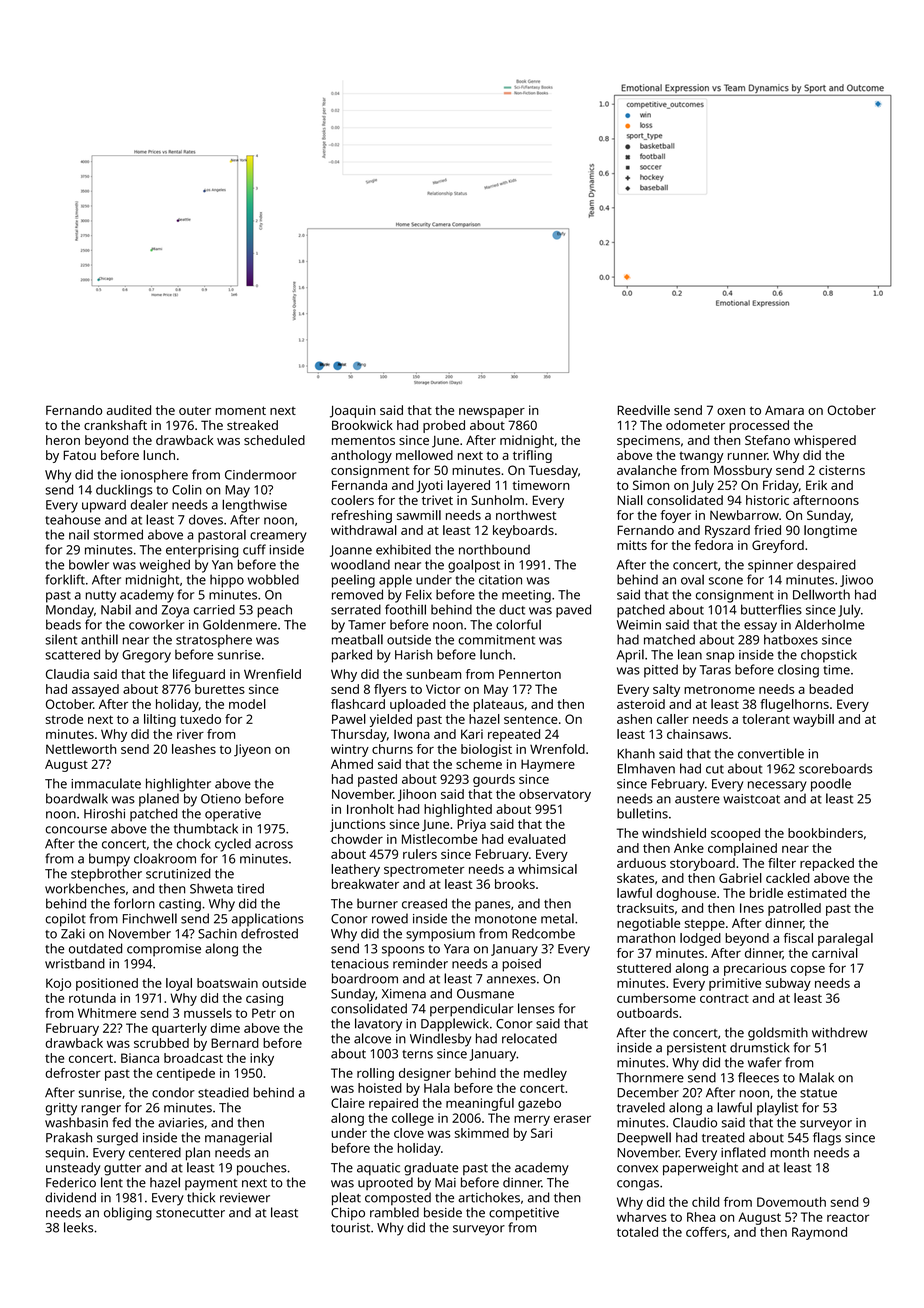 This screenshot has width=924, height=1308. Describe the element at coordinates (190, 1213) in the screenshot. I see `stonecutter` at that location.
